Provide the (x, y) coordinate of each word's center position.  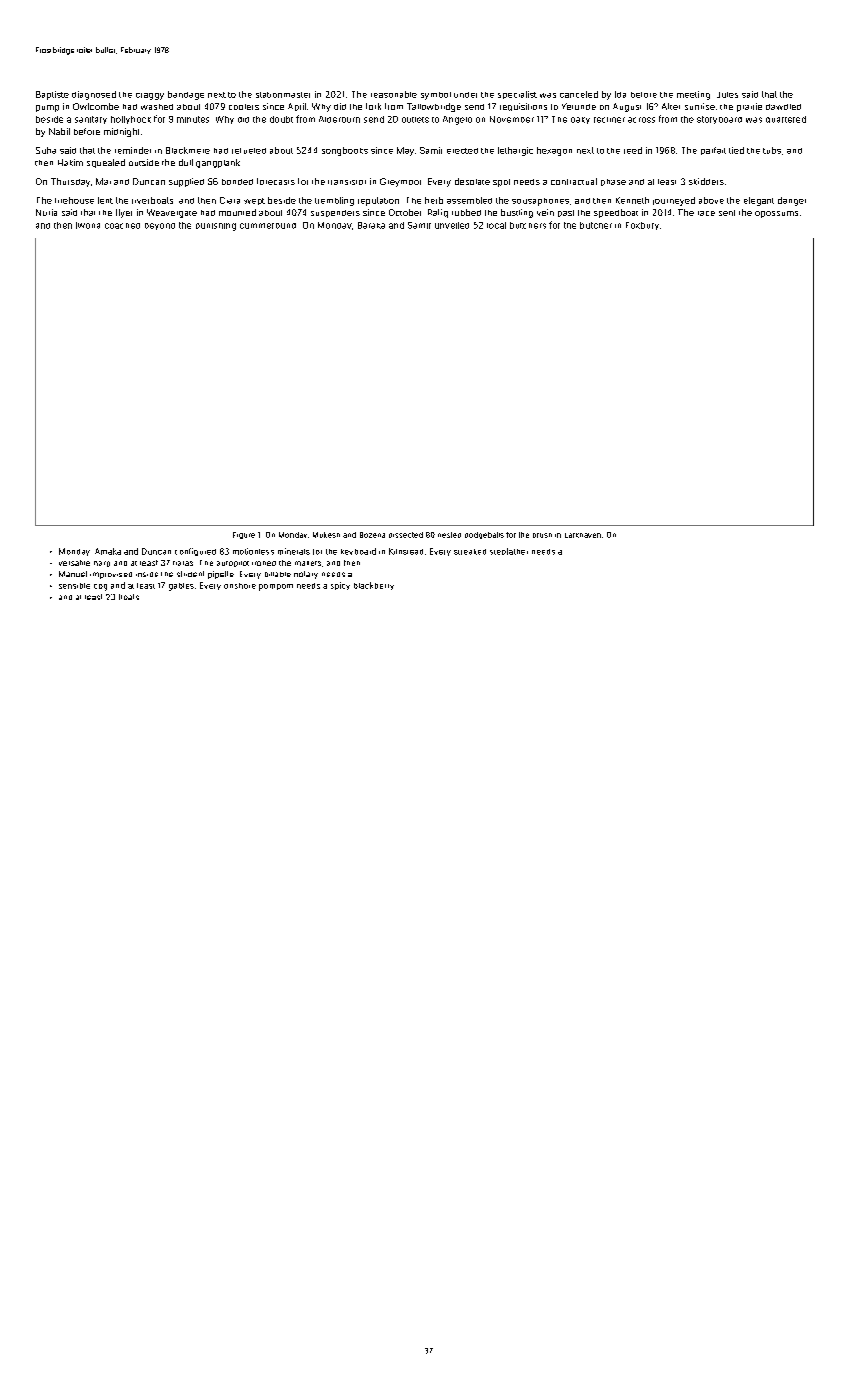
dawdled (783, 107)
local (496, 225)
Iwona (88, 225)
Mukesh (326, 535)
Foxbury (642, 226)
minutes (193, 119)
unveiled (452, 225)
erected (462, 151)
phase (613, 182)
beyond (160, 226)
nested (449, 535)
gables (181, 587)
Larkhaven (583, 535)
